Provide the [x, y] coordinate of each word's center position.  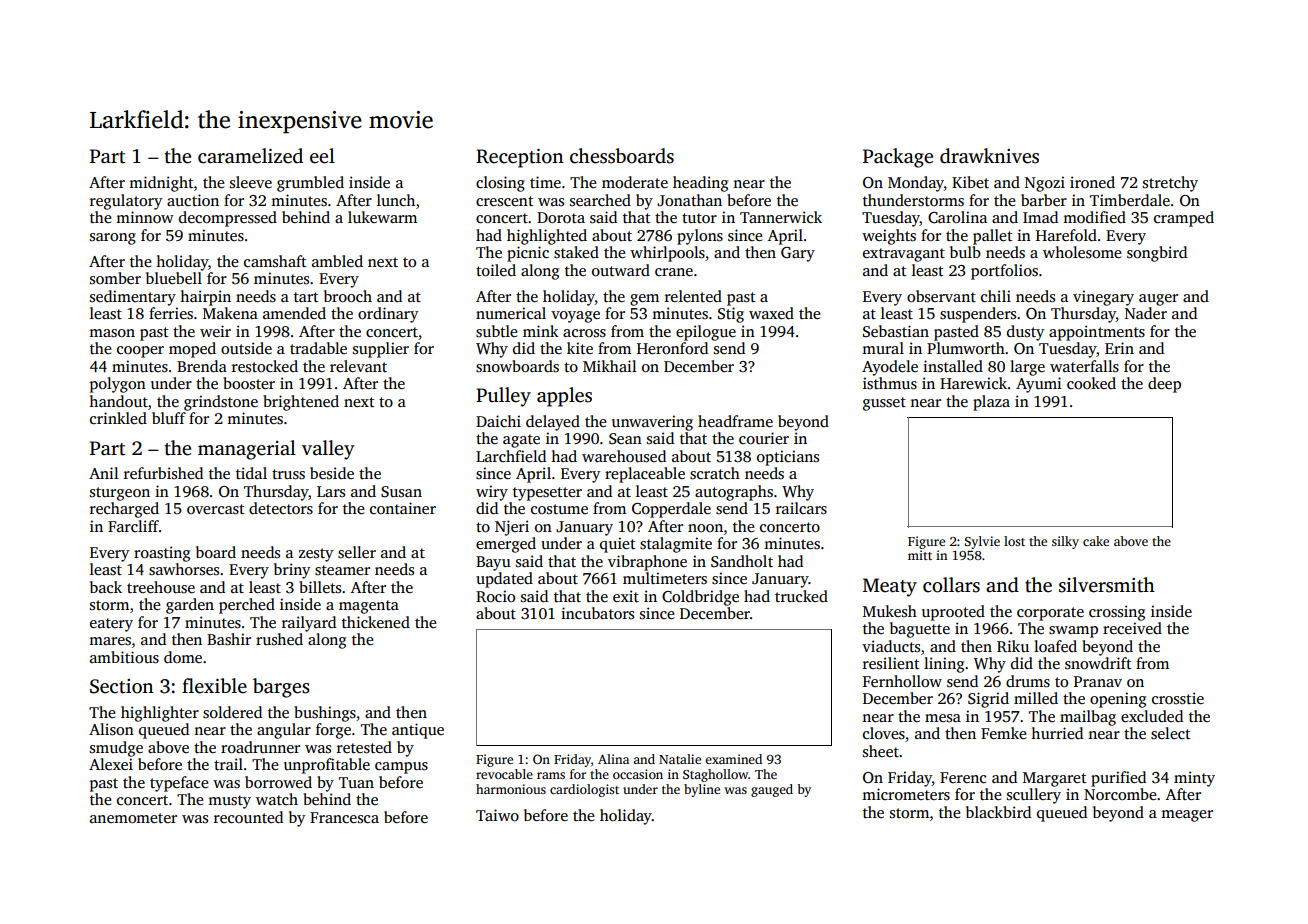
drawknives [989, 156]
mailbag [1088, 718]
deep [1164, 385]
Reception [520, 158]
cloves [884, 733]
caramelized [250, 156]
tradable [318, 348]
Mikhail [610, 366]
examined [733, 759]
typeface [179, 784]
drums [1028, 681]
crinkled [118, 418]
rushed [279, 639]
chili [996, 296]
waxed [771, 313]
